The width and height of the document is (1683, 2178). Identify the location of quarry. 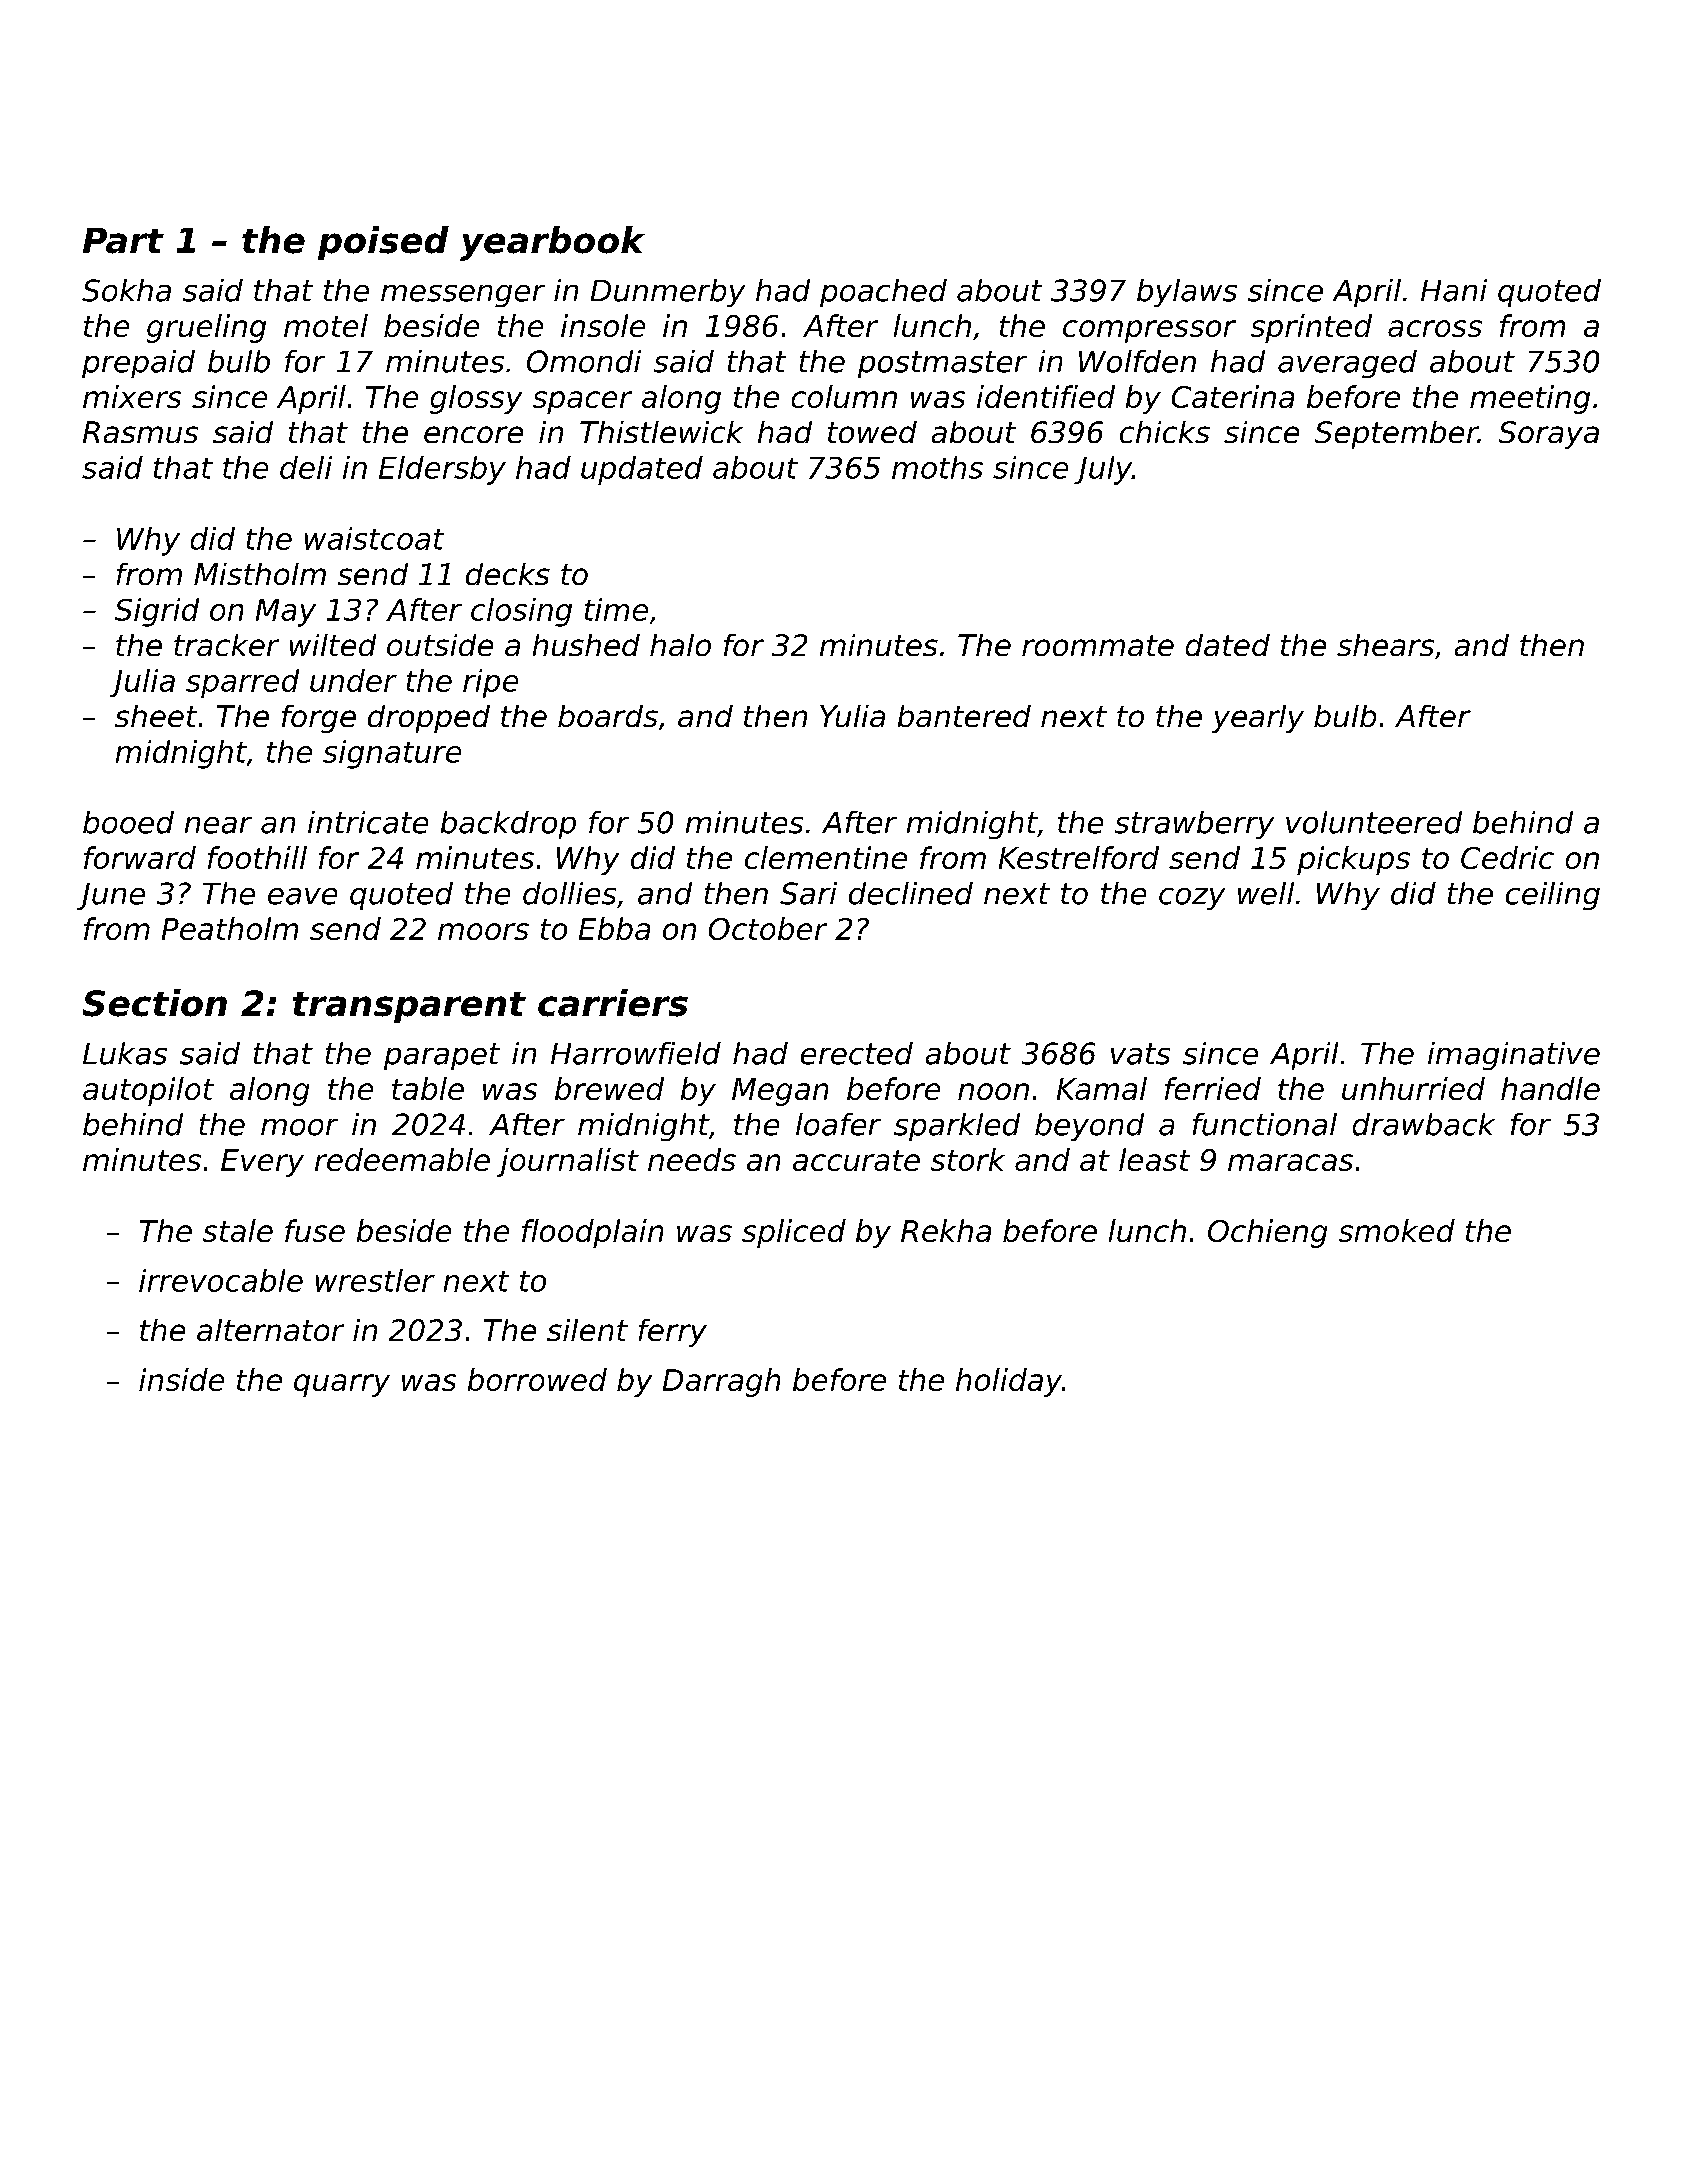
(342, 1385).
